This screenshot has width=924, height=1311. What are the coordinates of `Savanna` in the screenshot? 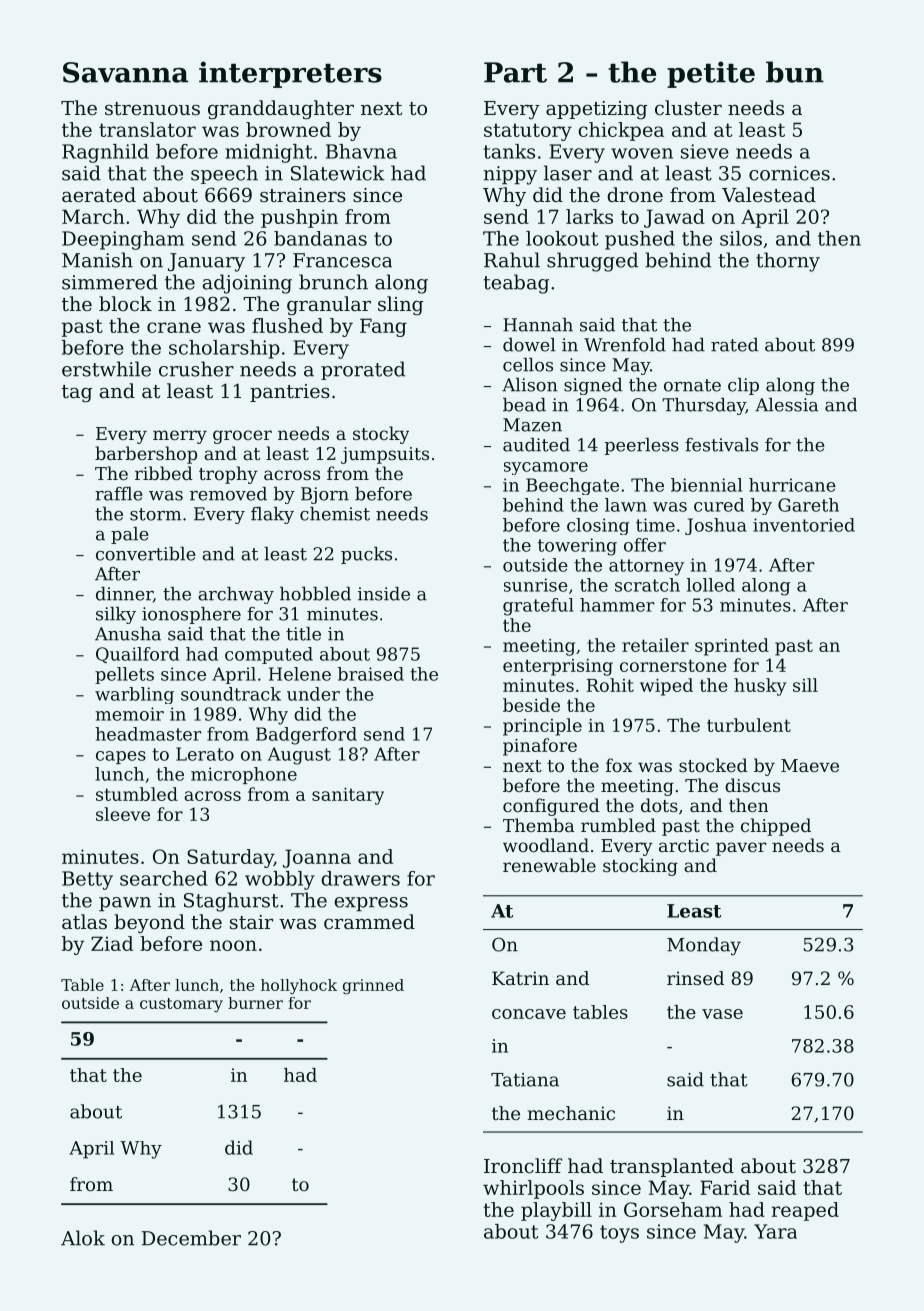 It's located at (125, 72).
